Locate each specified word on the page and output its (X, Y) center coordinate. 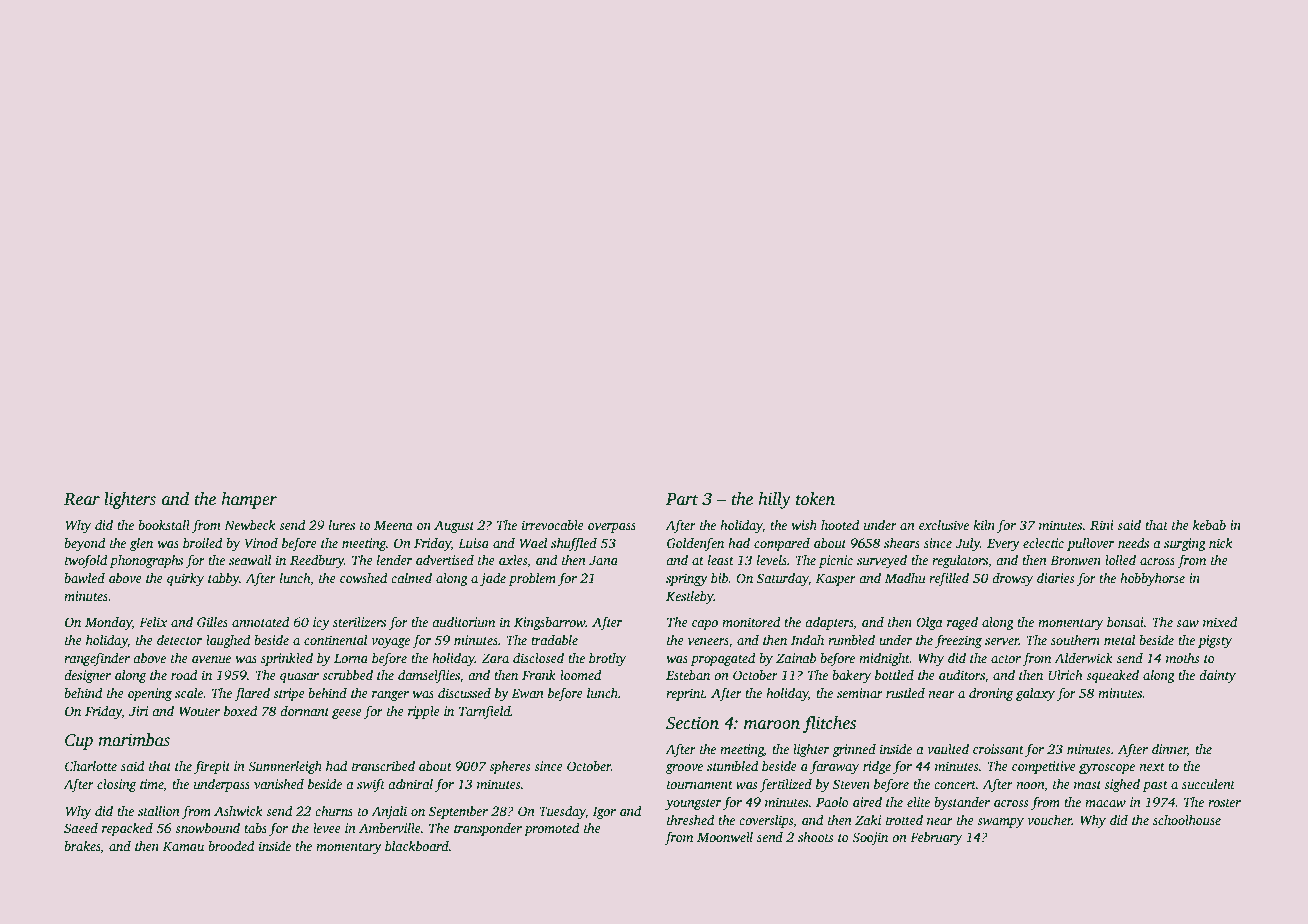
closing (116, 785)
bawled (84, 578)
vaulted (948, 749)
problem (532, 579)
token (815, 499)
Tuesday (562, 812)
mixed (1220, 622)
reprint (685, 694)
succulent (1208, 784)
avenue (211, 659)
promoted (552, 829)
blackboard (417, 846)
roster (1224, 803)
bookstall (164, 525)
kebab (1209, 525)
